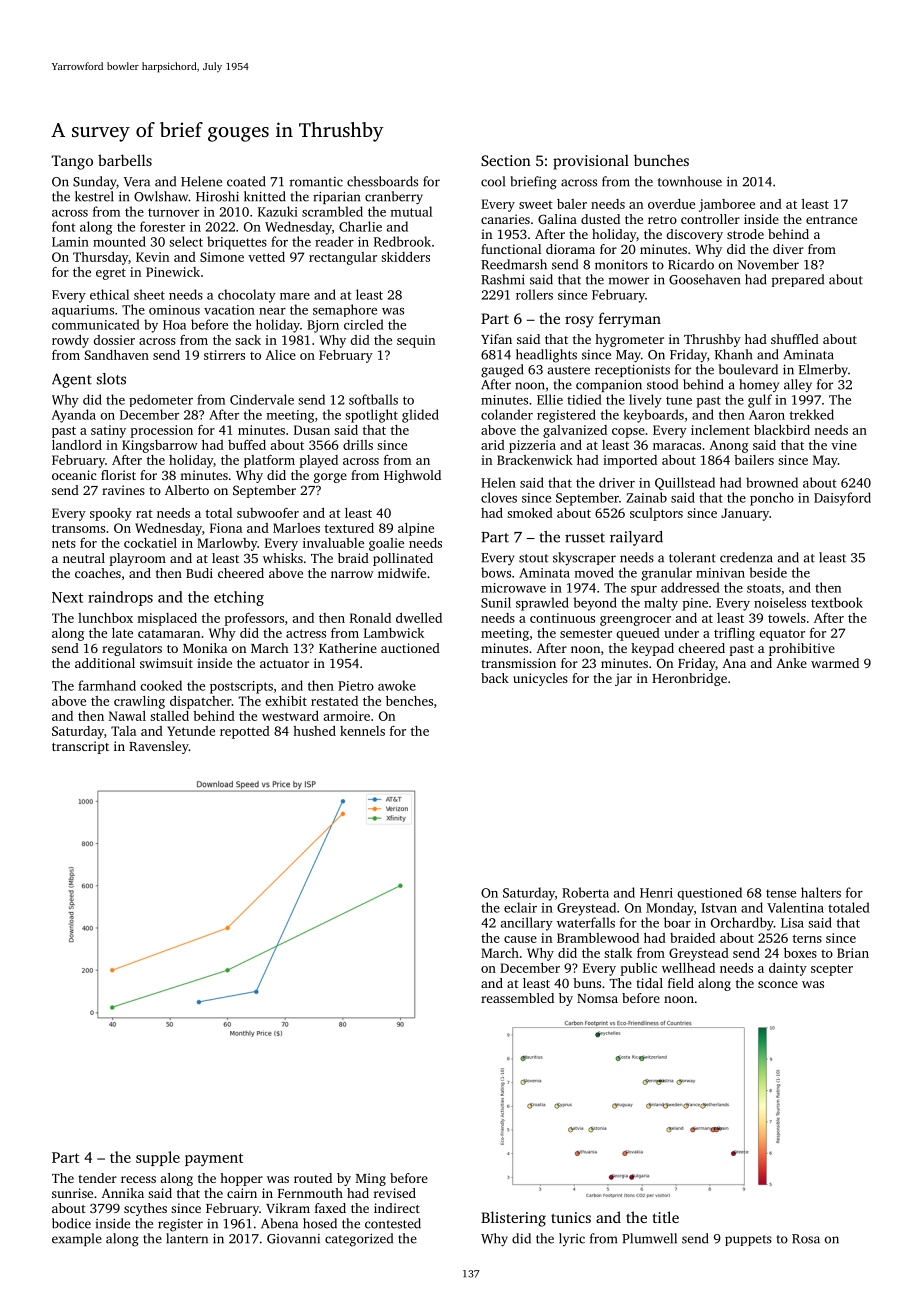 The width and height of the screenshot is (924, 1308). I want to click on romantic, so click(316, 182).
